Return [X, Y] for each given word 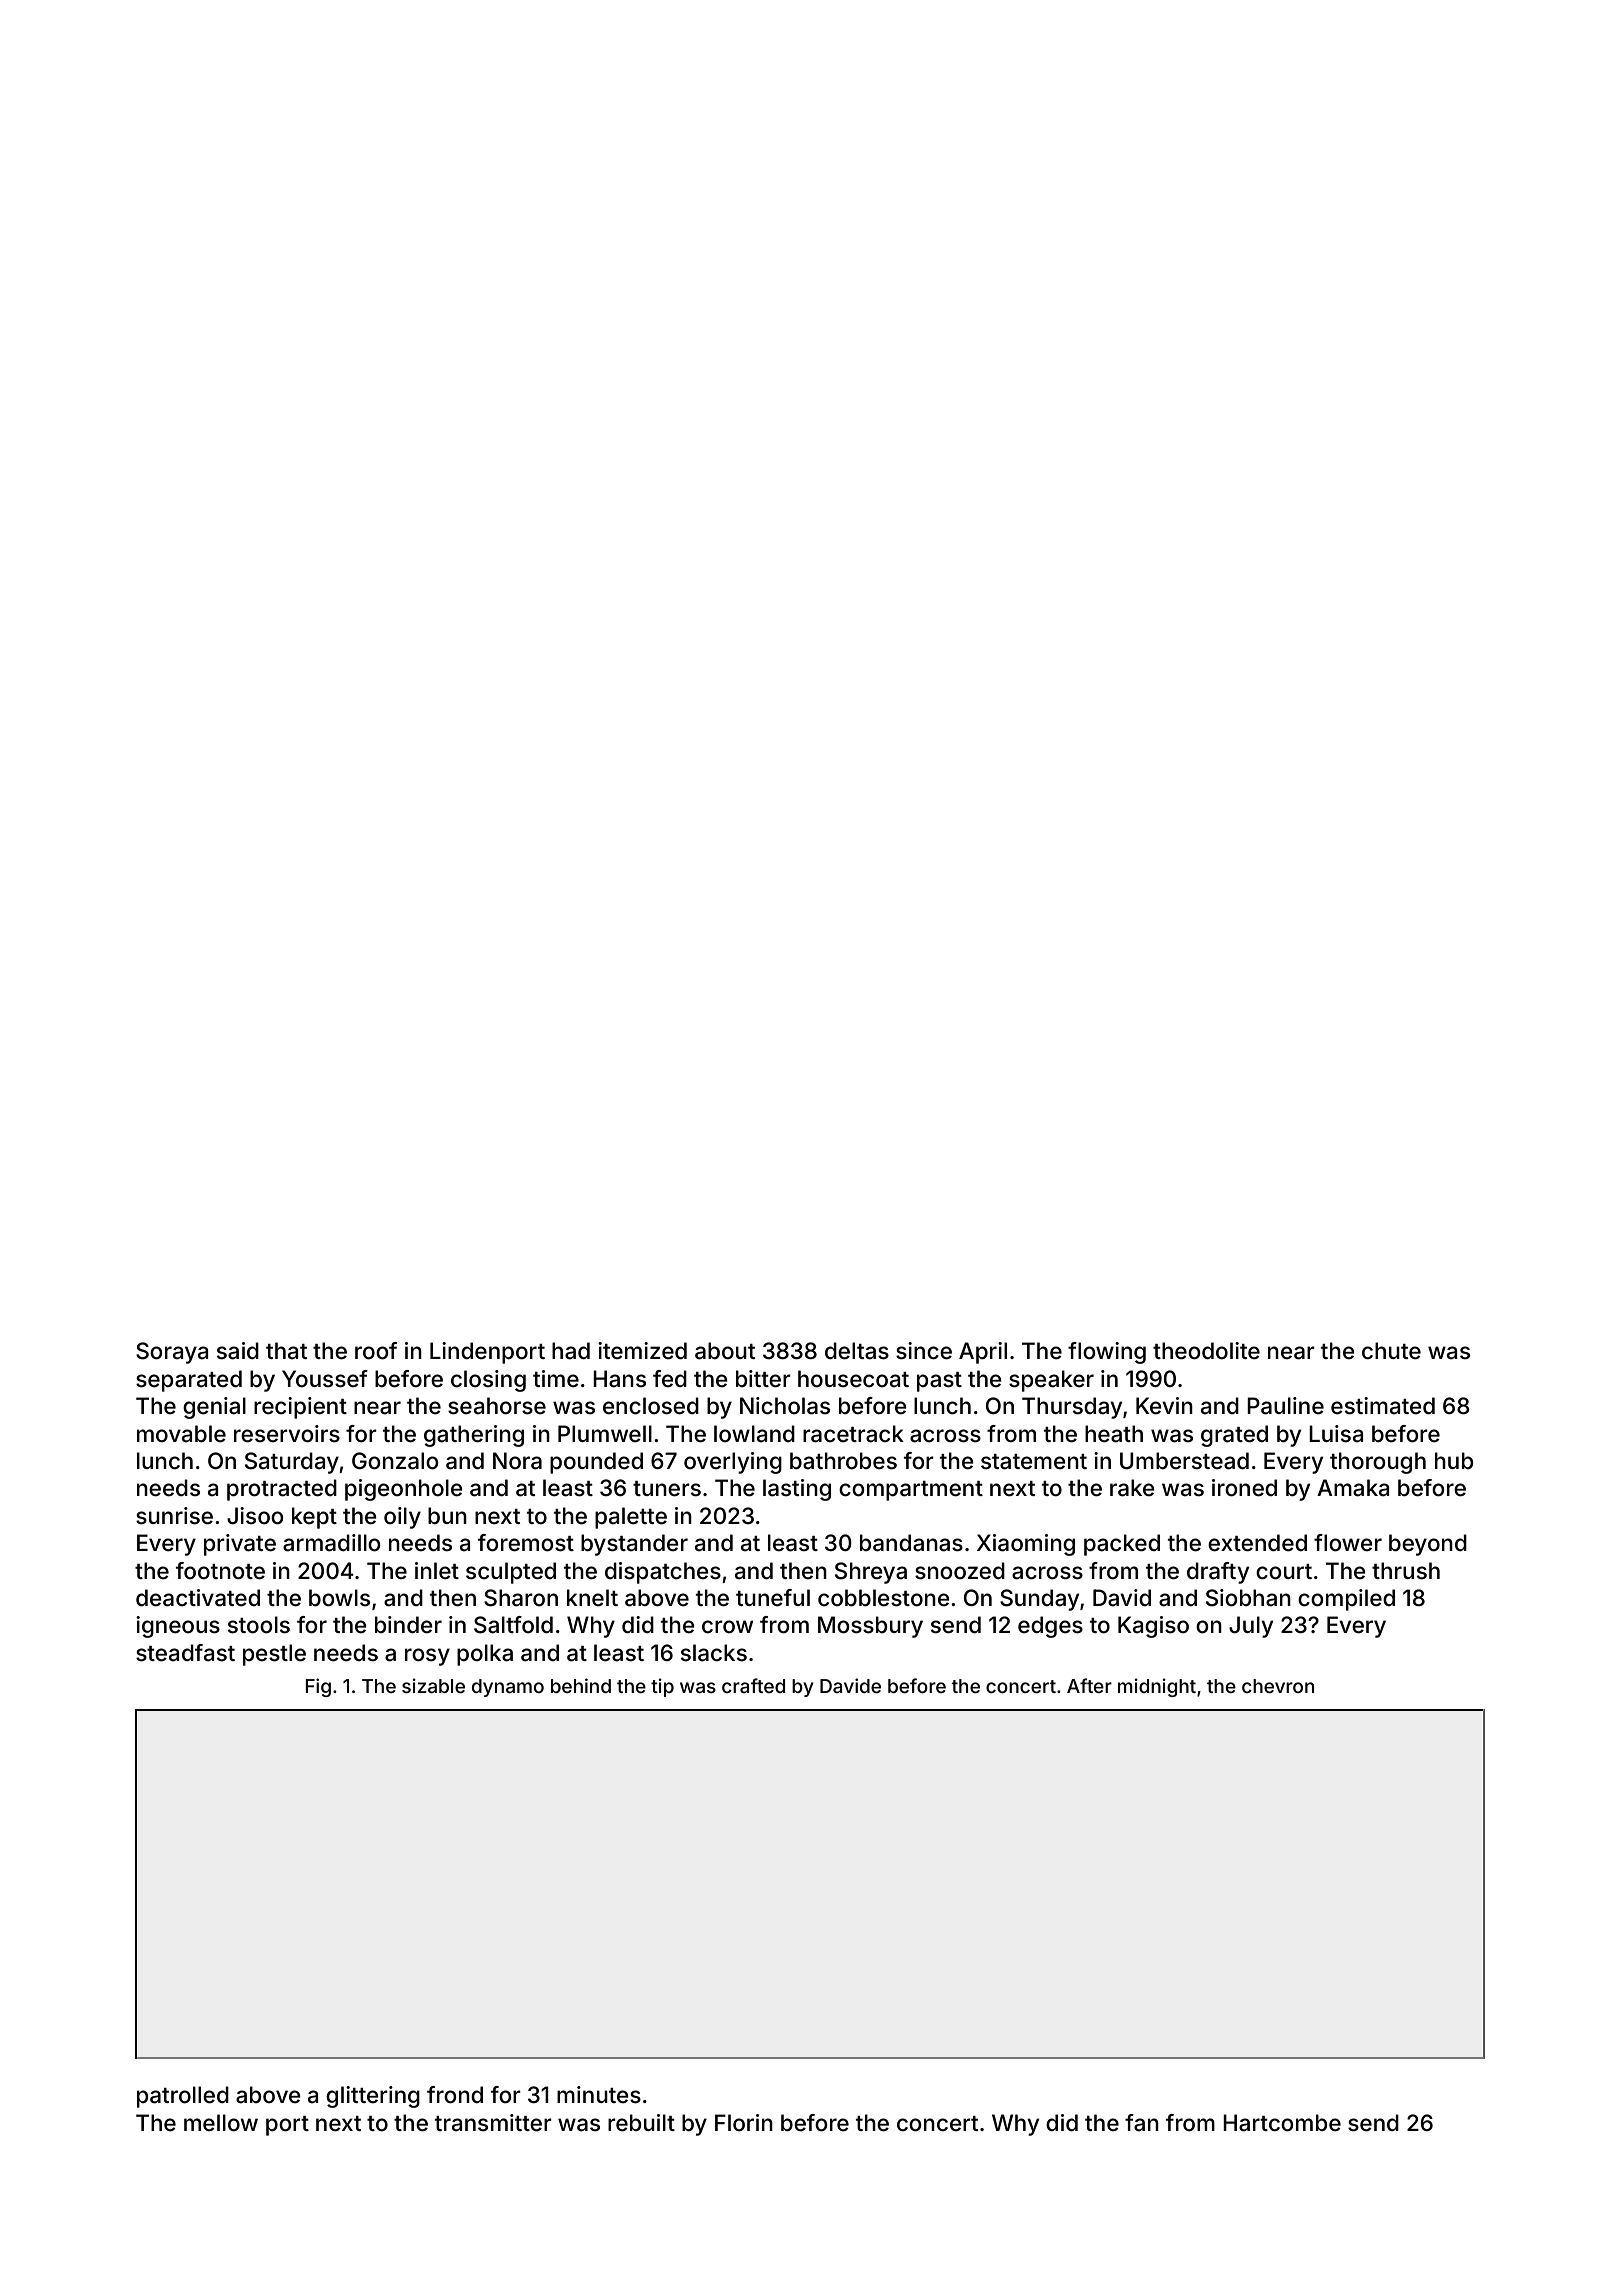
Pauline [1285, 1406]
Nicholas [785, 1406]
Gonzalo [395, 1461]
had [571, 1351]
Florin [744, 2122]
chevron [1278, 1686]
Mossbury [870, 1627]
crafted [753, 1685]
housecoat [853, 1379]
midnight [1157, 1687]
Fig [318, 1687]
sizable [433, 1685]
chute [1391, 1351]
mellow [221, 2123]
